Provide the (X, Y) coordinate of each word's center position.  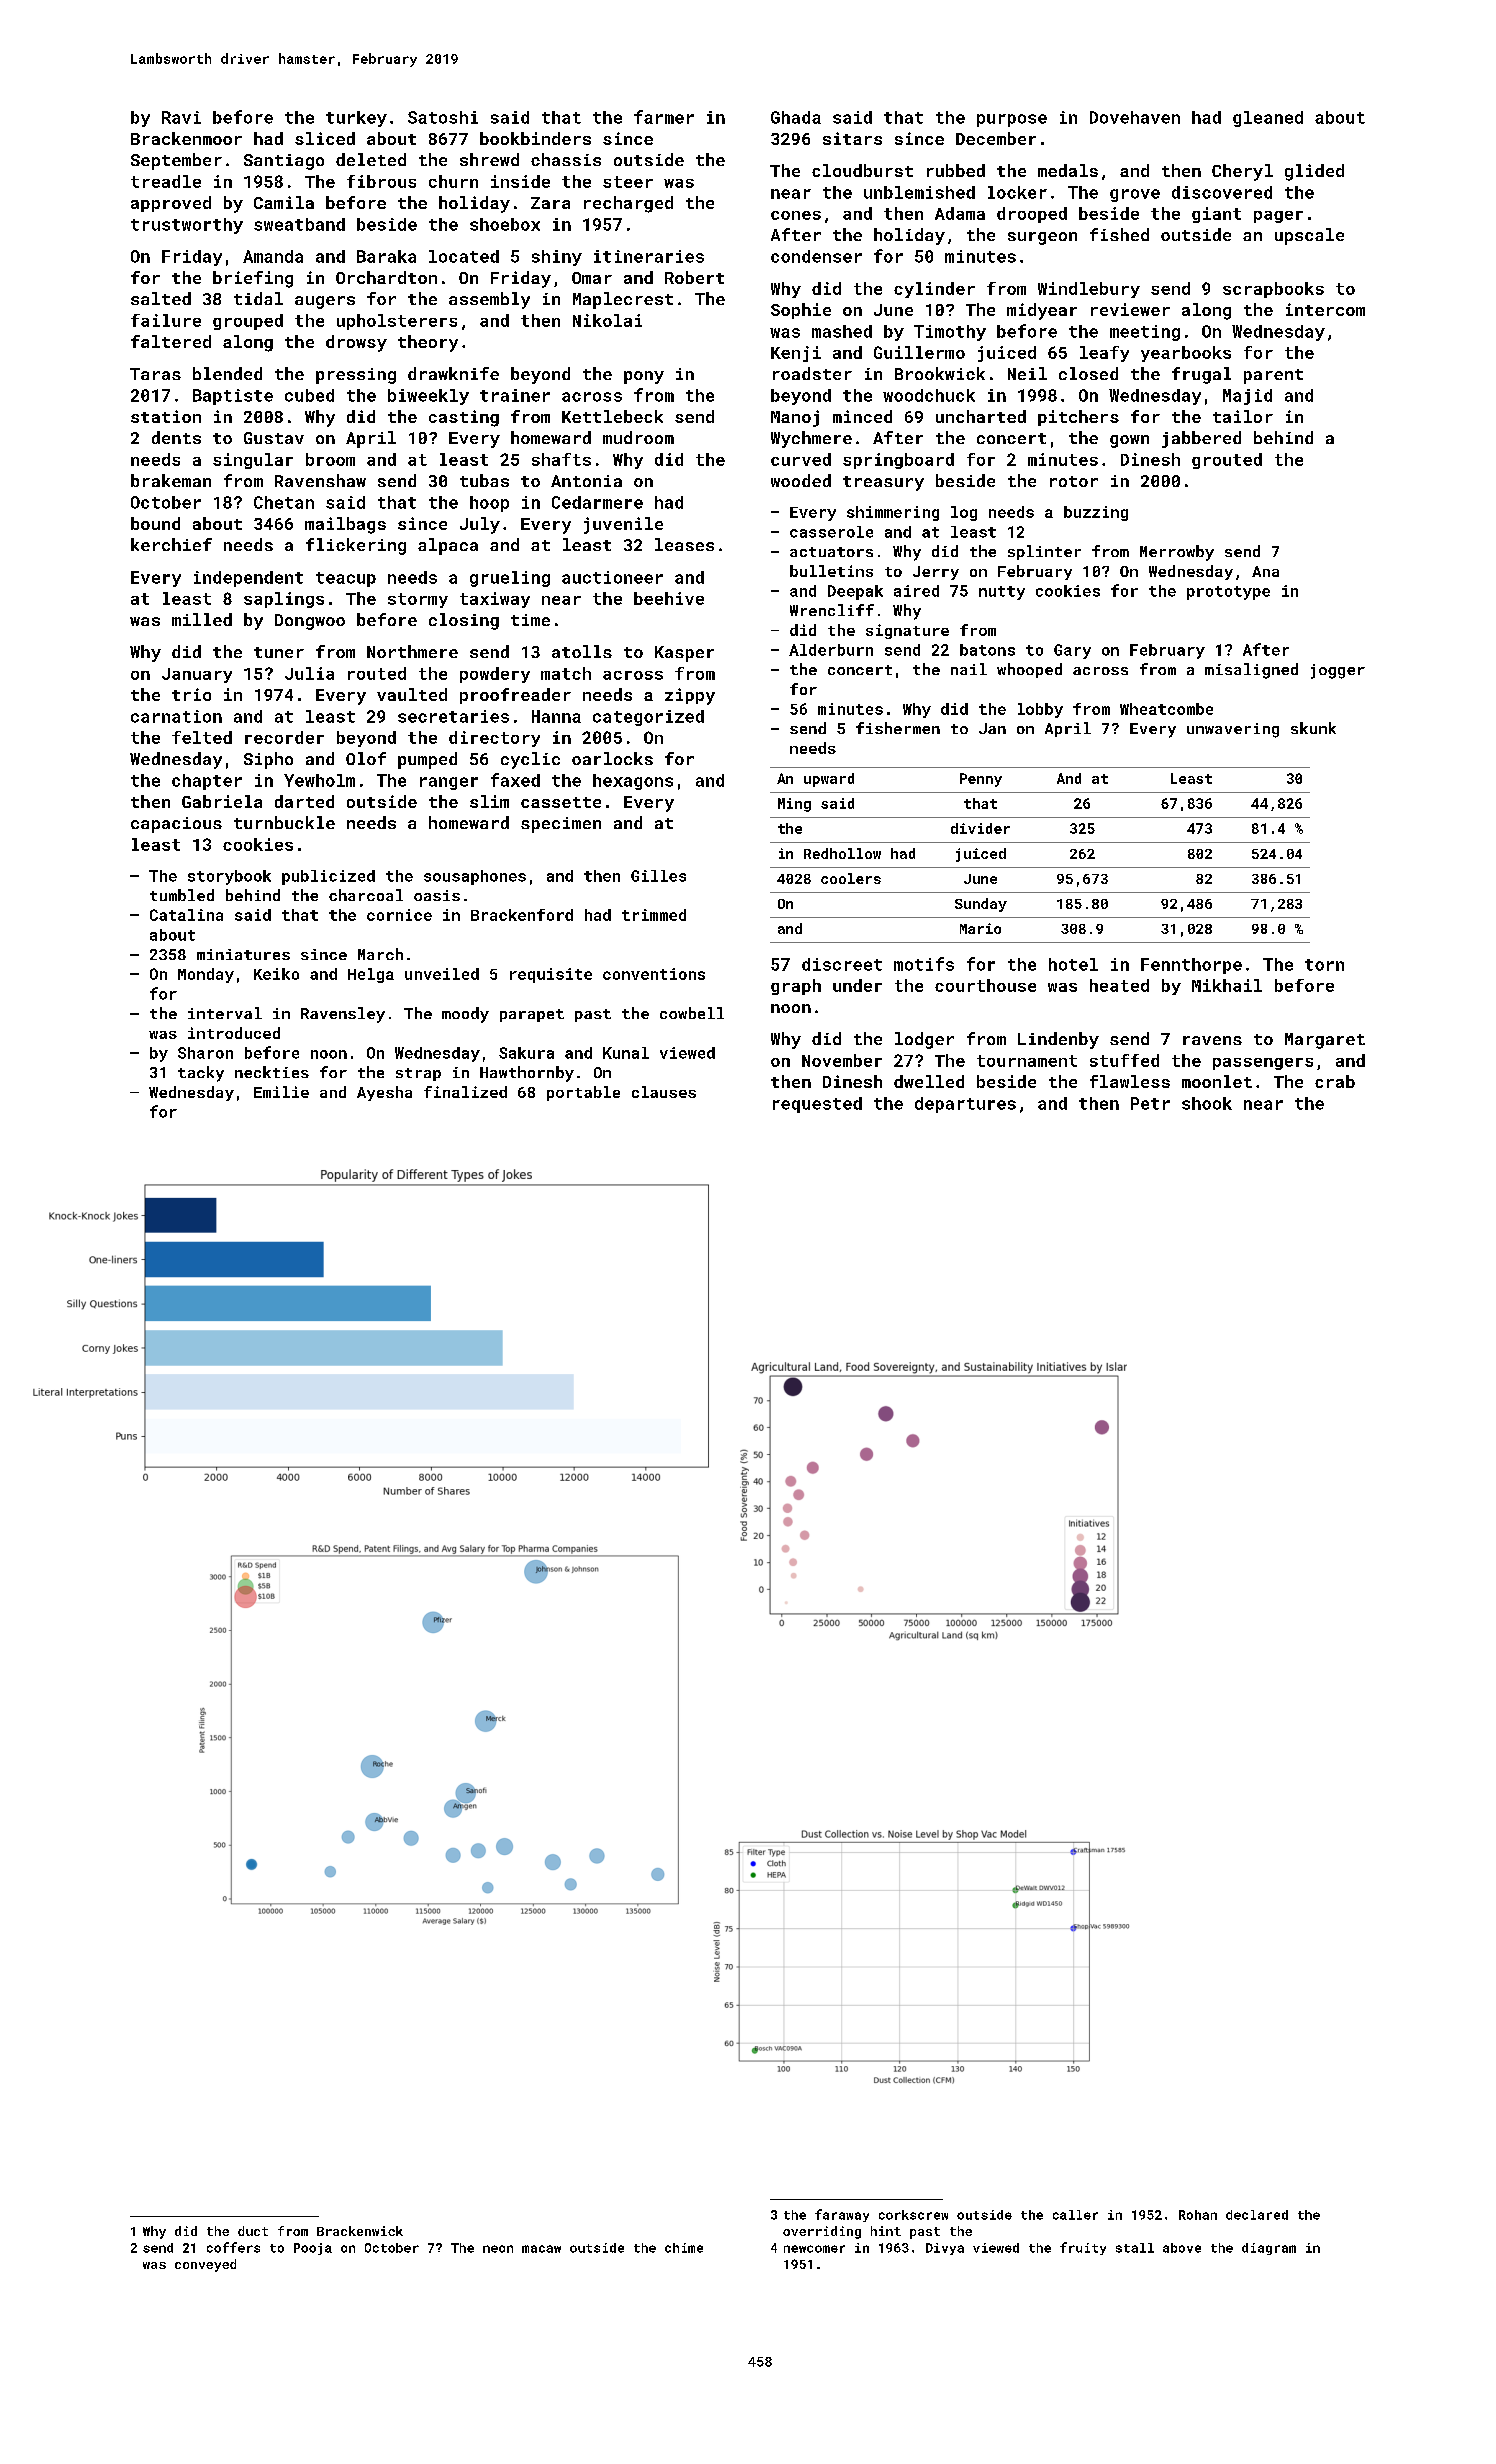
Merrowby (1177, 553)
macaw (541, 2249)
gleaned (1268, 119)
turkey (356, 119)
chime (684, 2248)
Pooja (313, 2249)
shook (1207, 1103)
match (566, 673)
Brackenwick (360, 2231)
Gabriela (222, 801)
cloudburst (862, 170)
